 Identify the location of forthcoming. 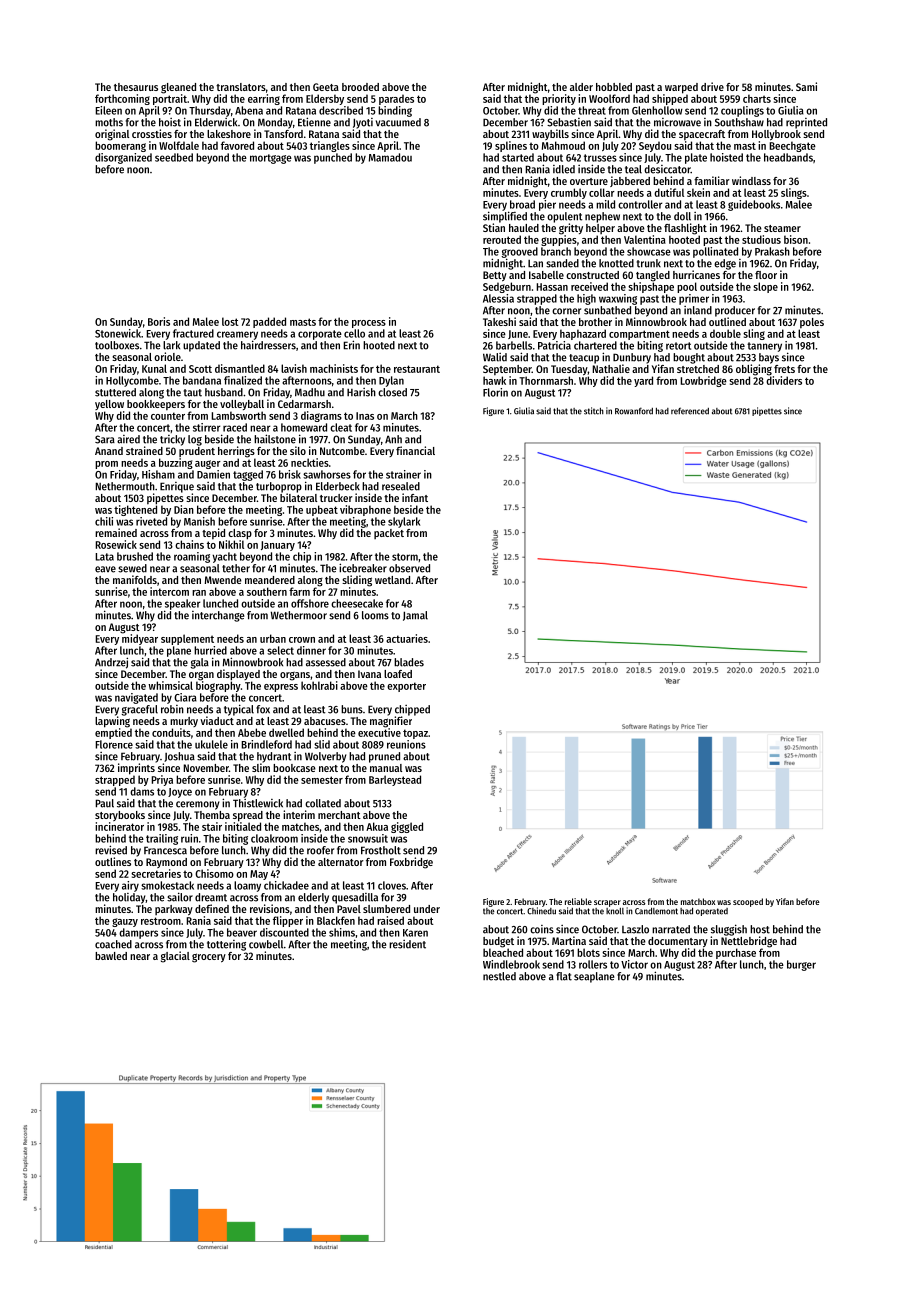
(122, 99).
